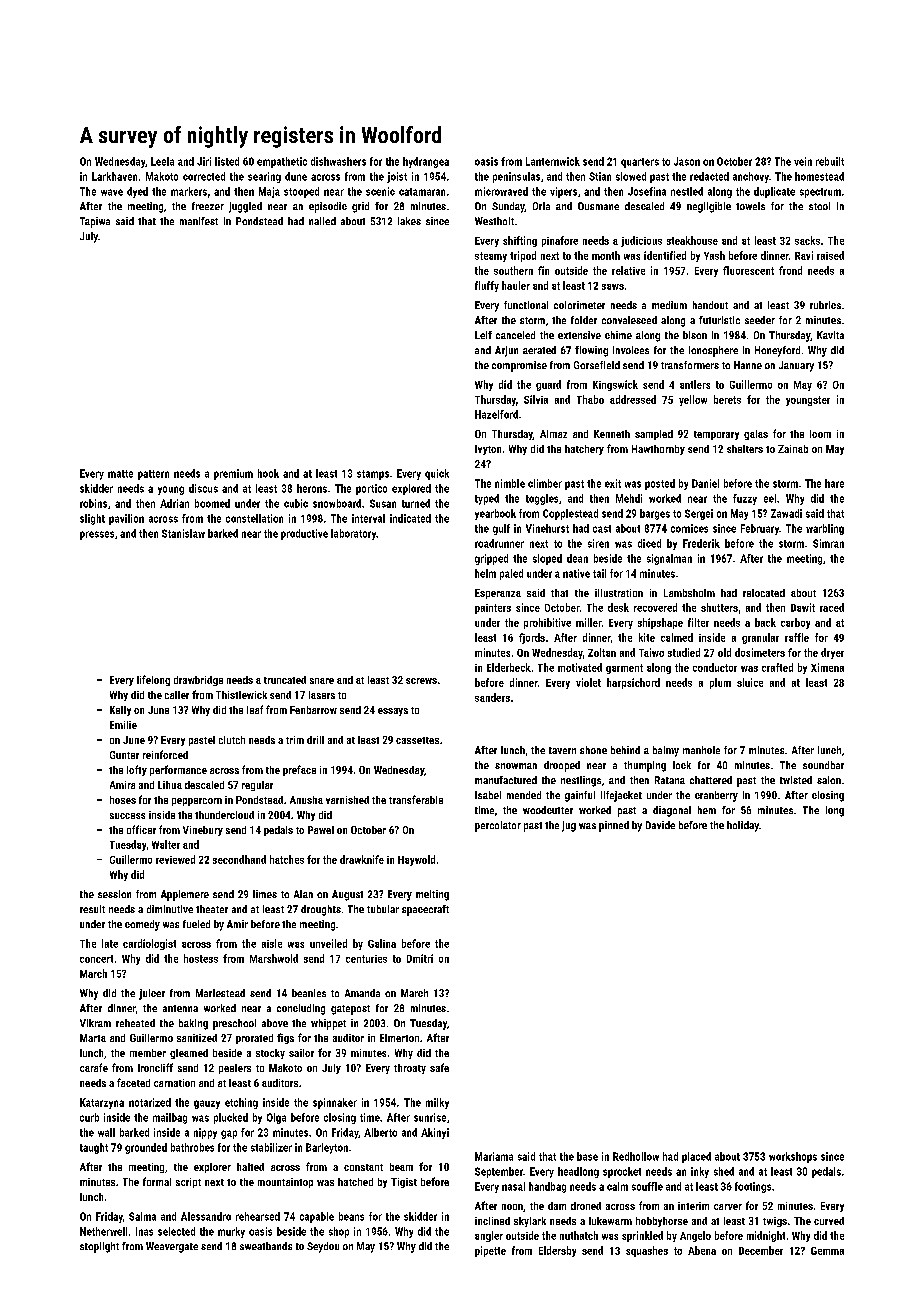 Image resolution: width=924 pixels, height=1308 pixels. What do you see at coordinates (490, 1251) in the image?
I see `pipette` at bounding box center [490, 1251].
